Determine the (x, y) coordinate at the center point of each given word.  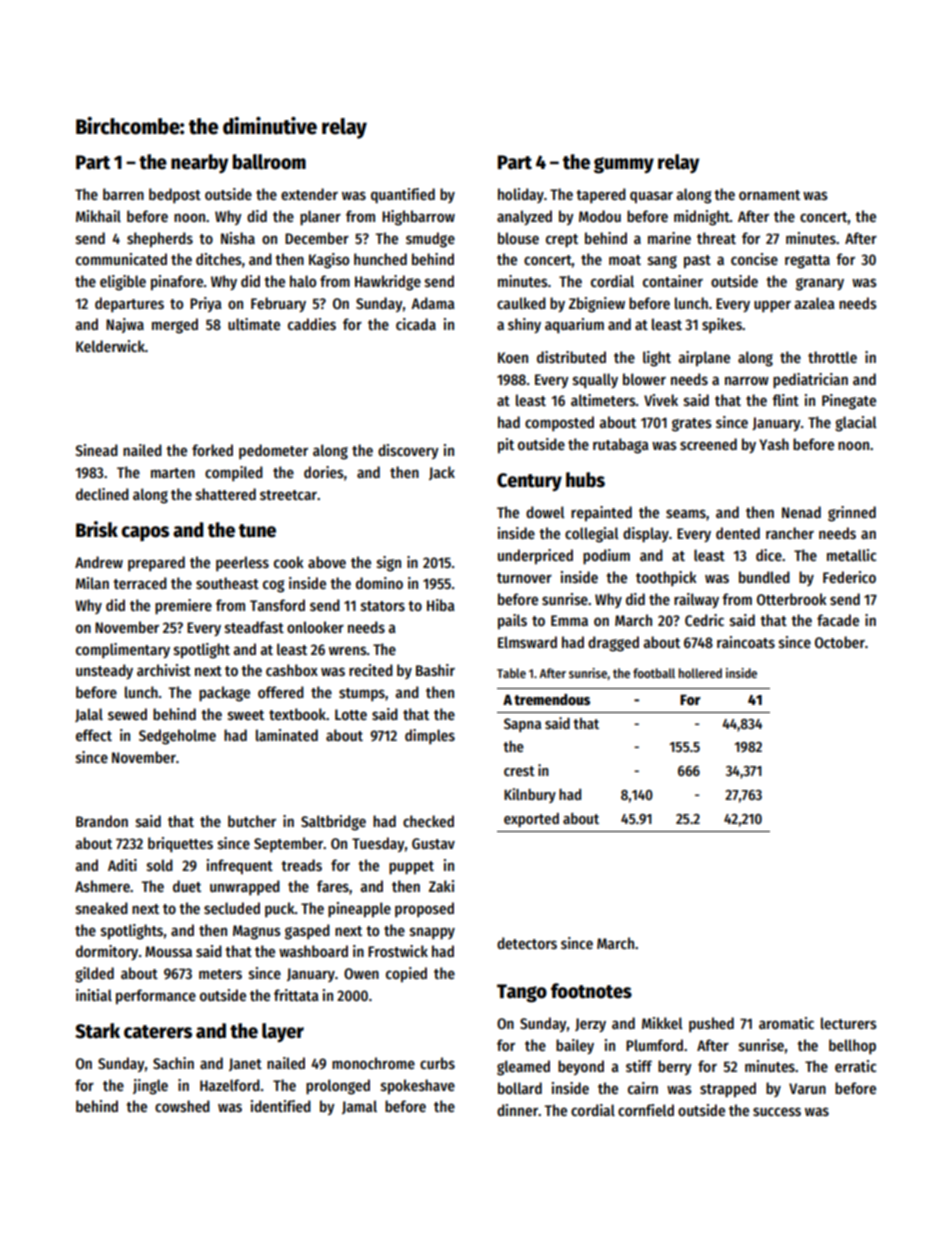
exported (531, 820)
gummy (624, 165)
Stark (97, 1031)
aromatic (786, 1023)
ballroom (269, 162)
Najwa (125, 325)
